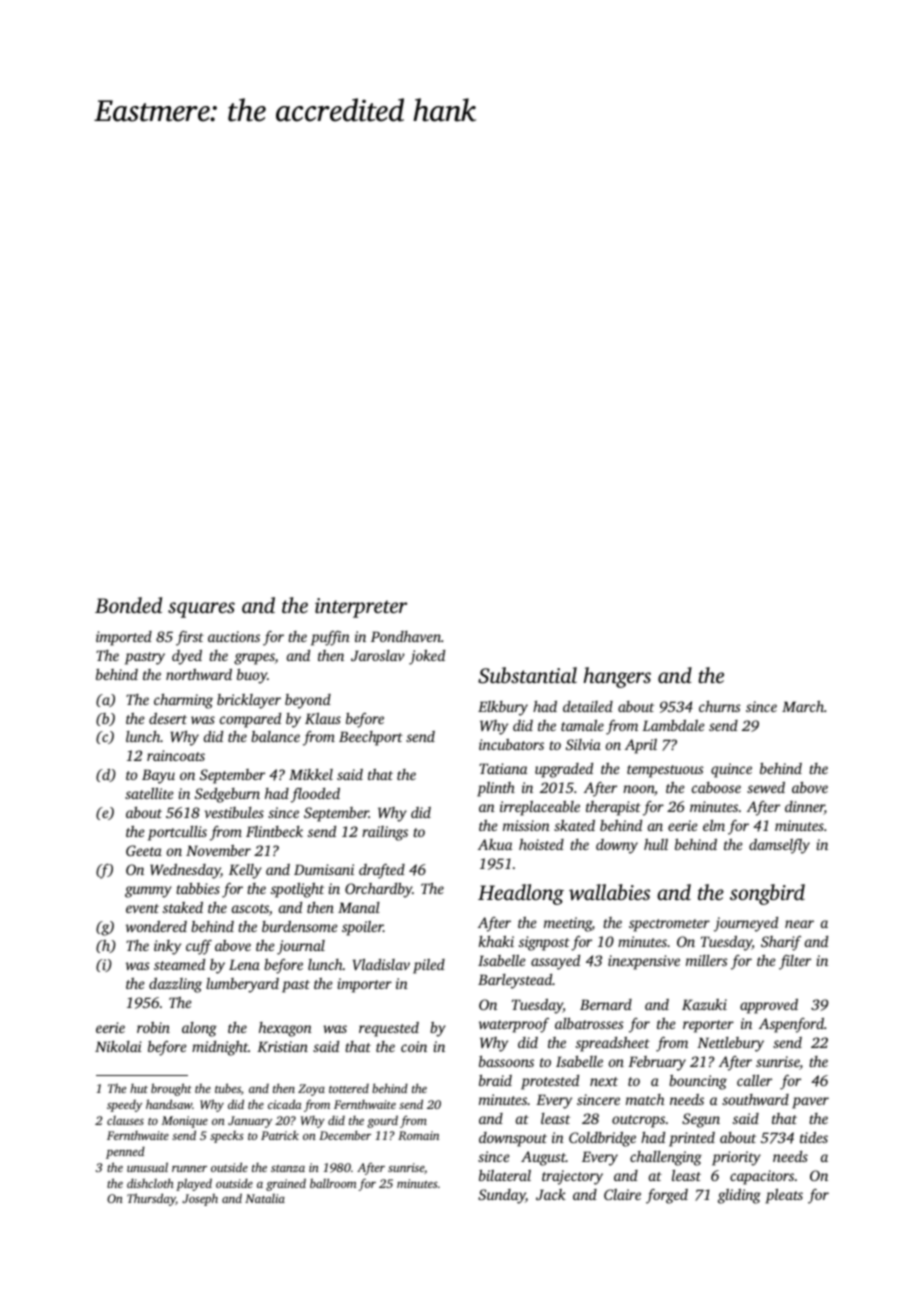  Describe the element at coordinates (714, 825) in the screenshot. I see `elm` at that location.
